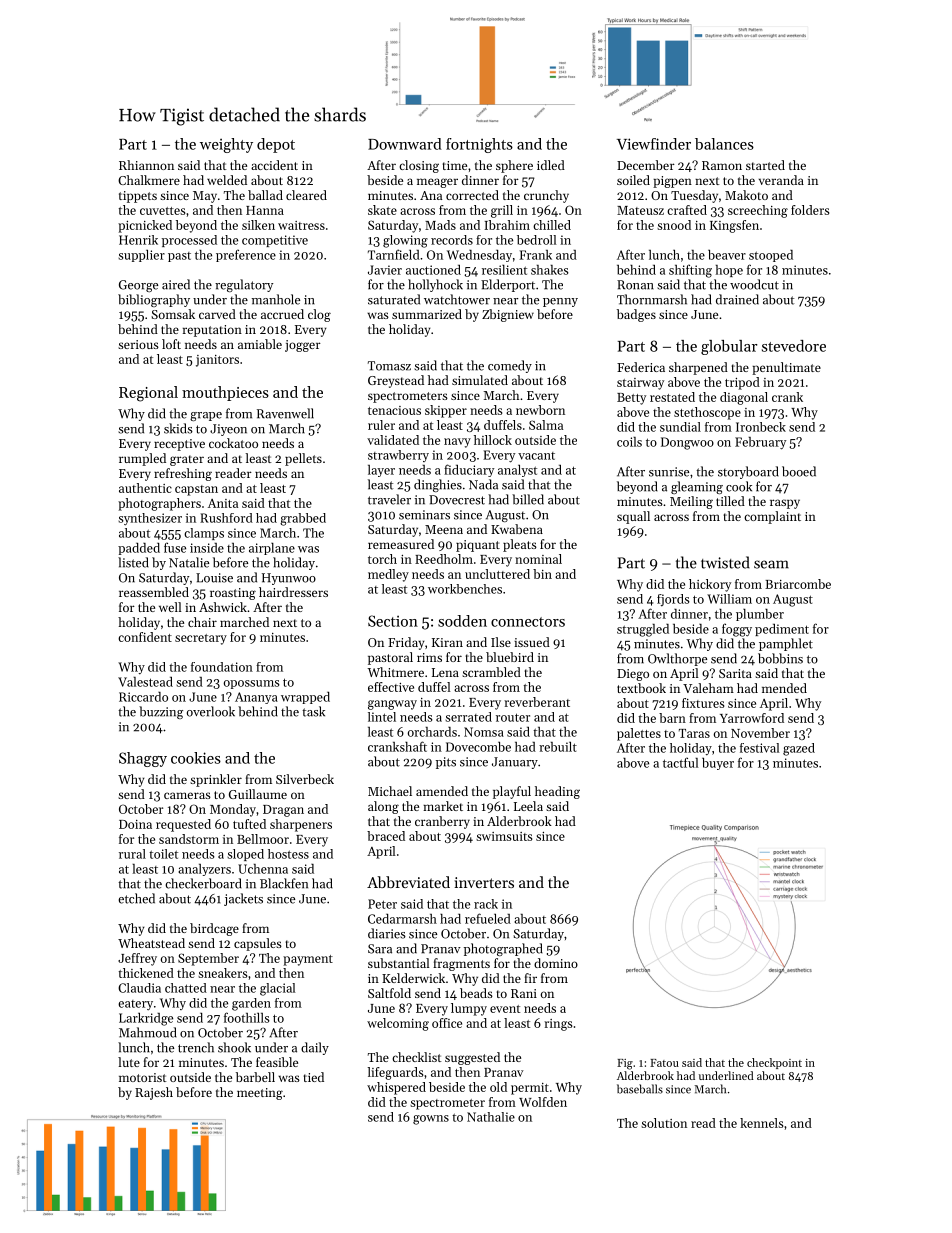 This screenshot has width=952, height=1233. I want to click on bobbins, so click(780, 658).
